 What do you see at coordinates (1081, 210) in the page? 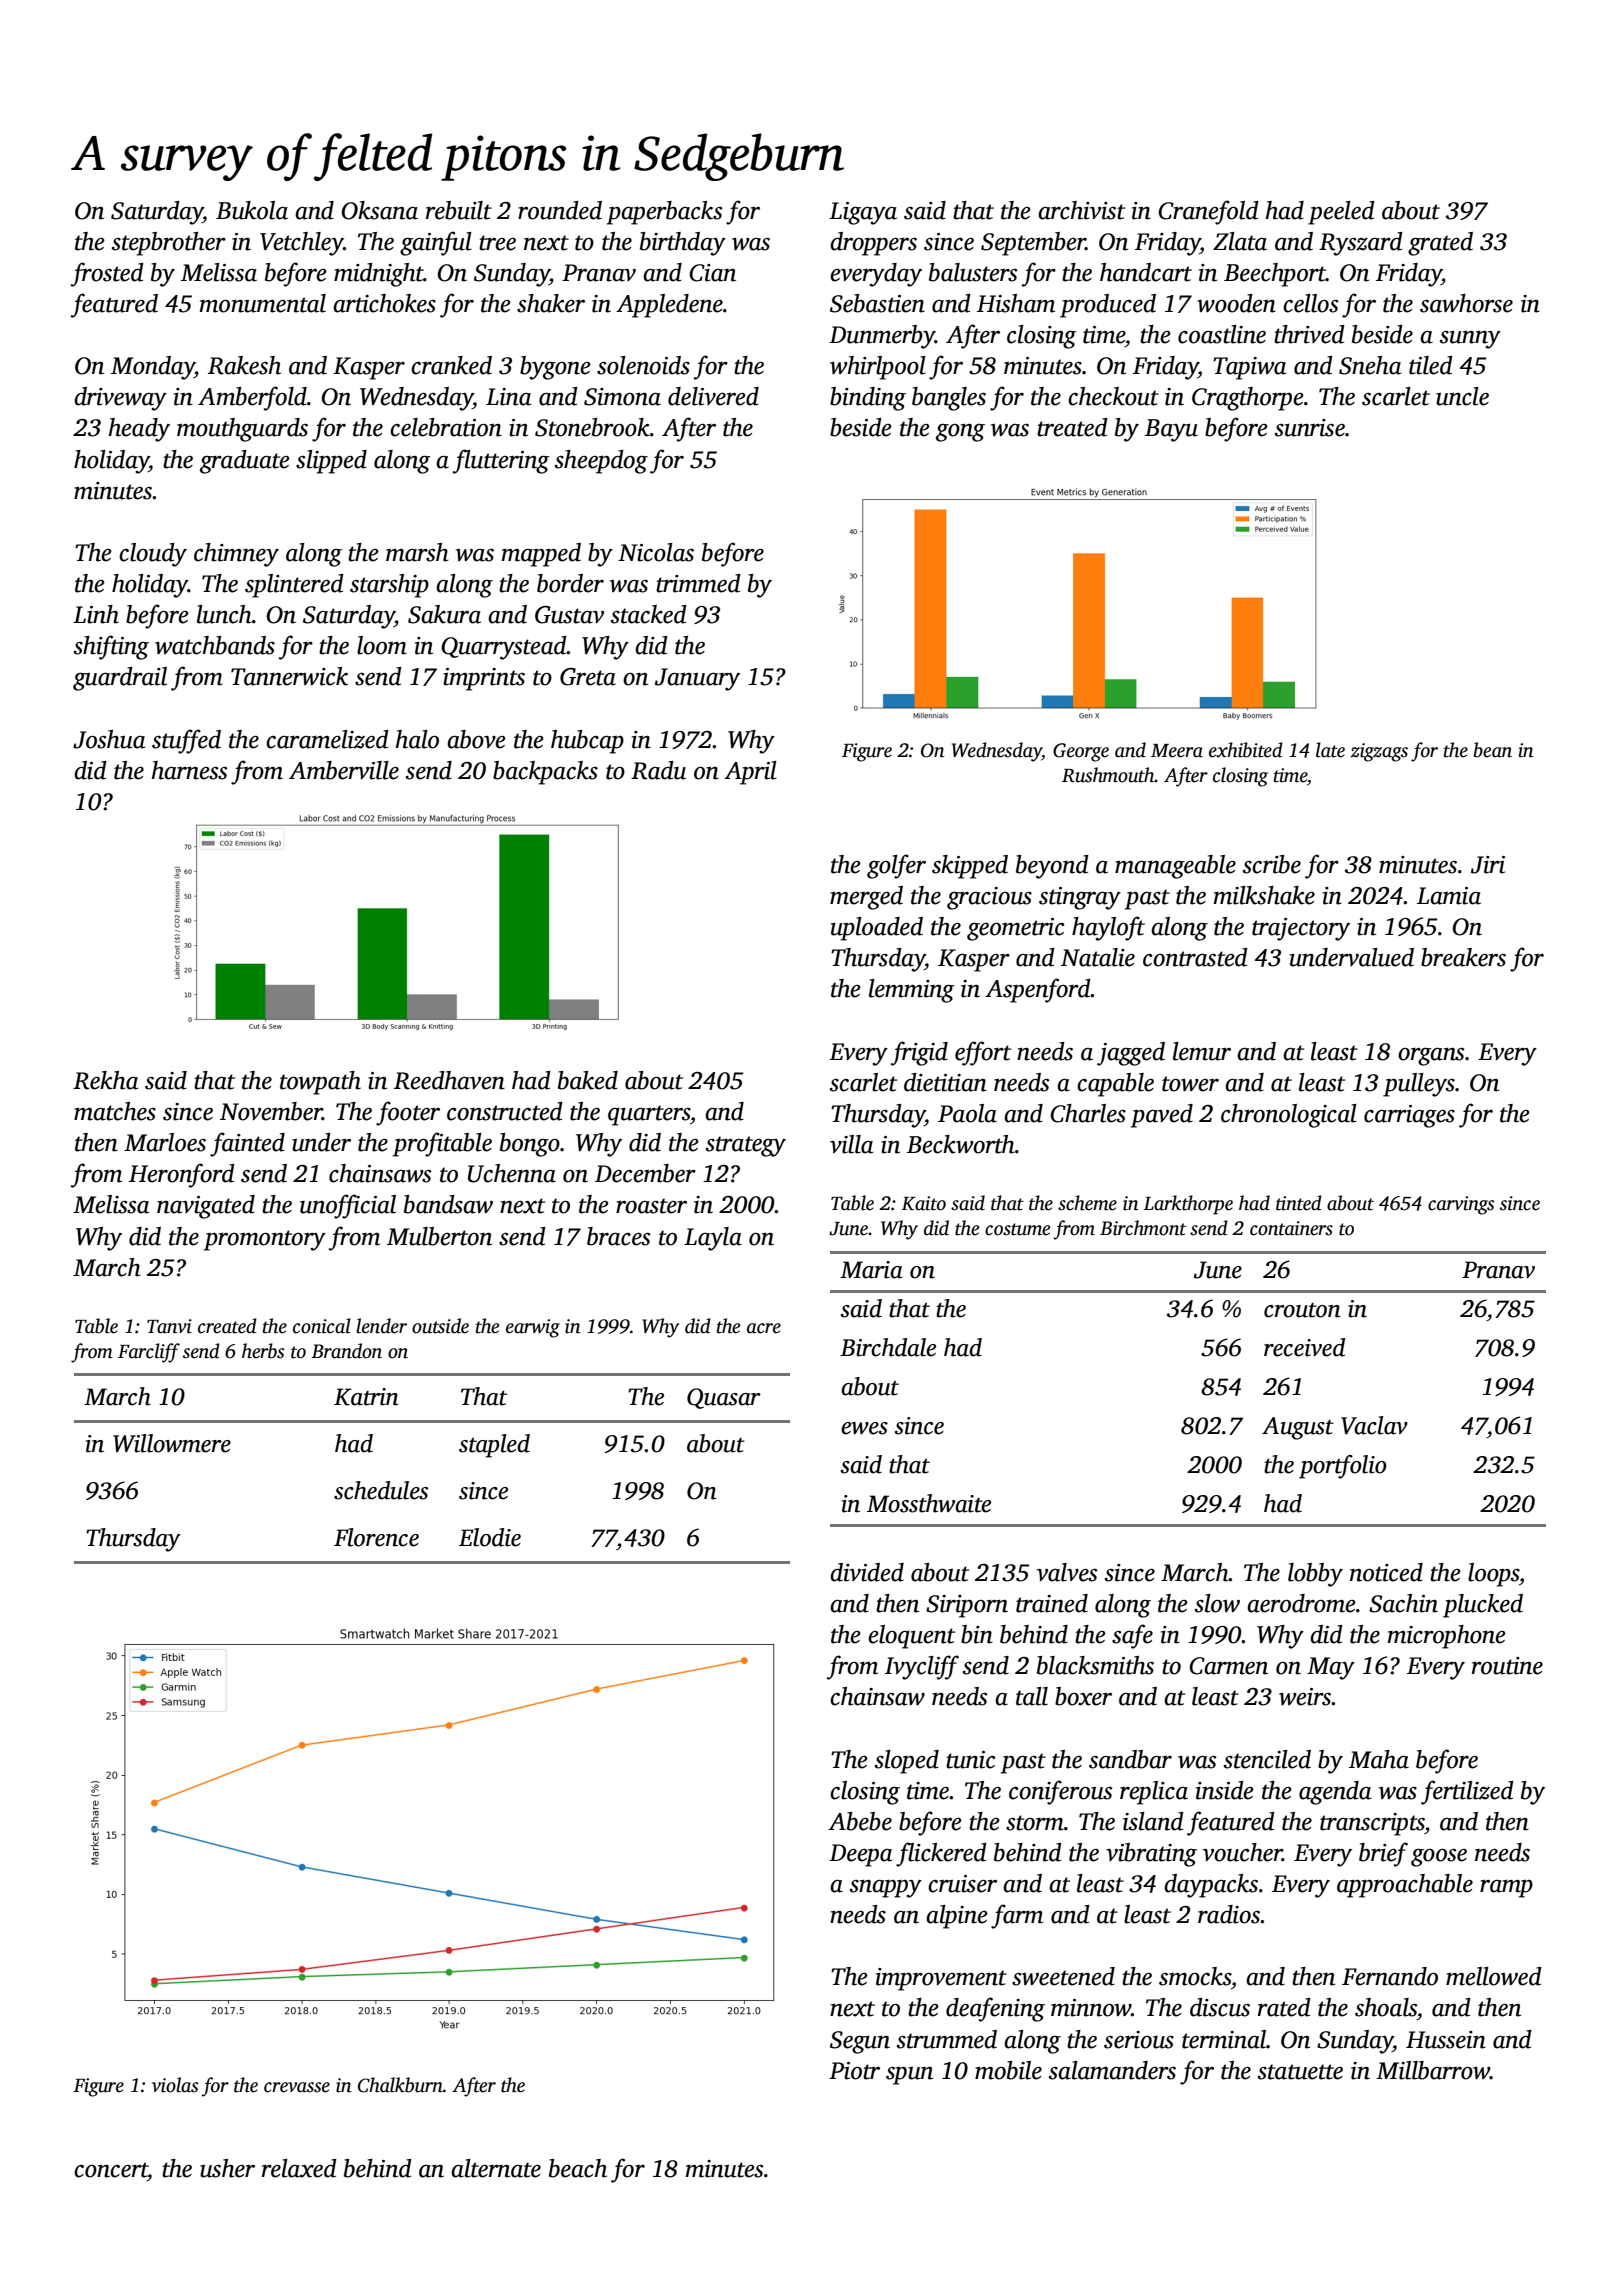
I see `archivist` at bounding box center [1081, 210].
